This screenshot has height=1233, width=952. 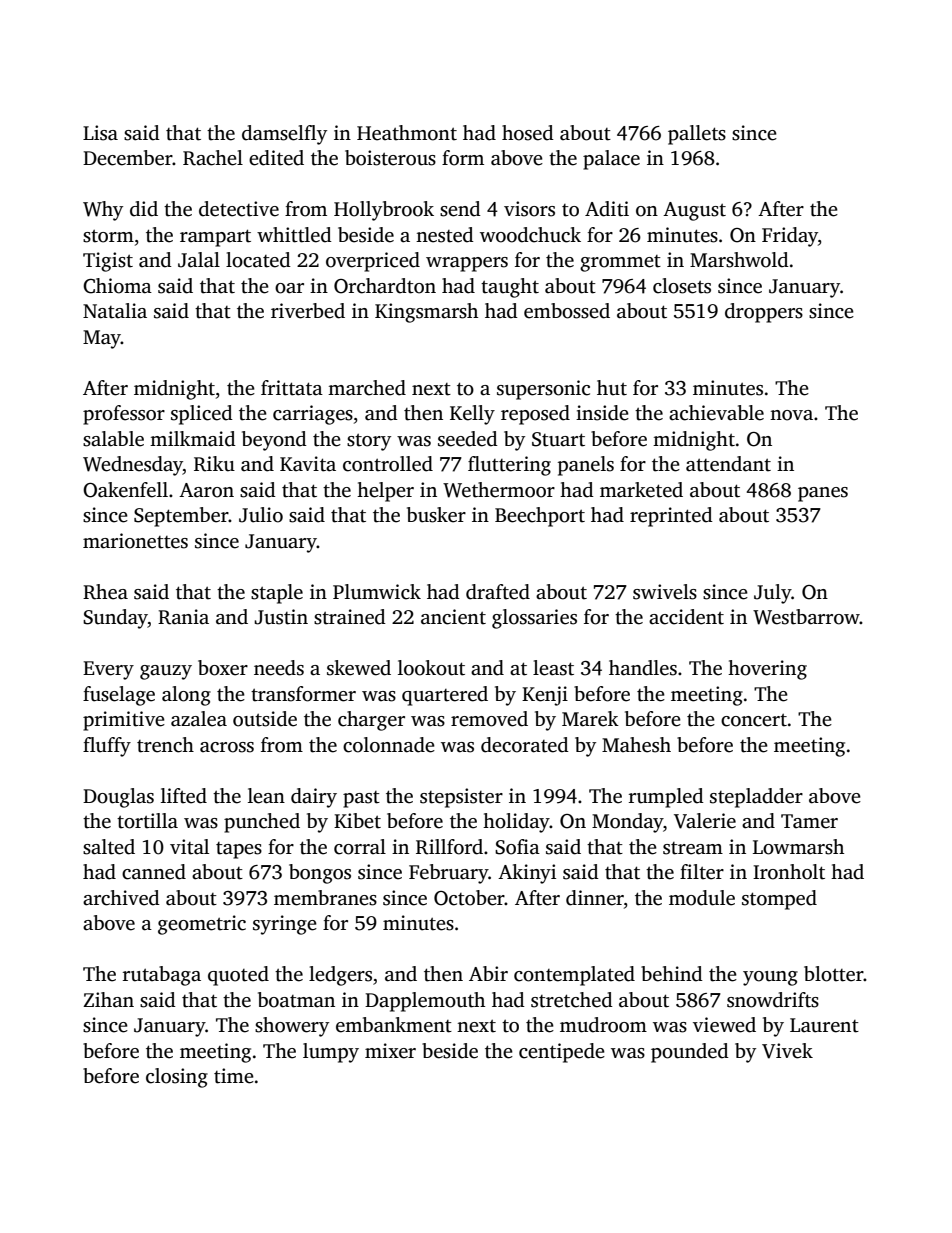 I want to click on August, so click(x=694, y=211).
